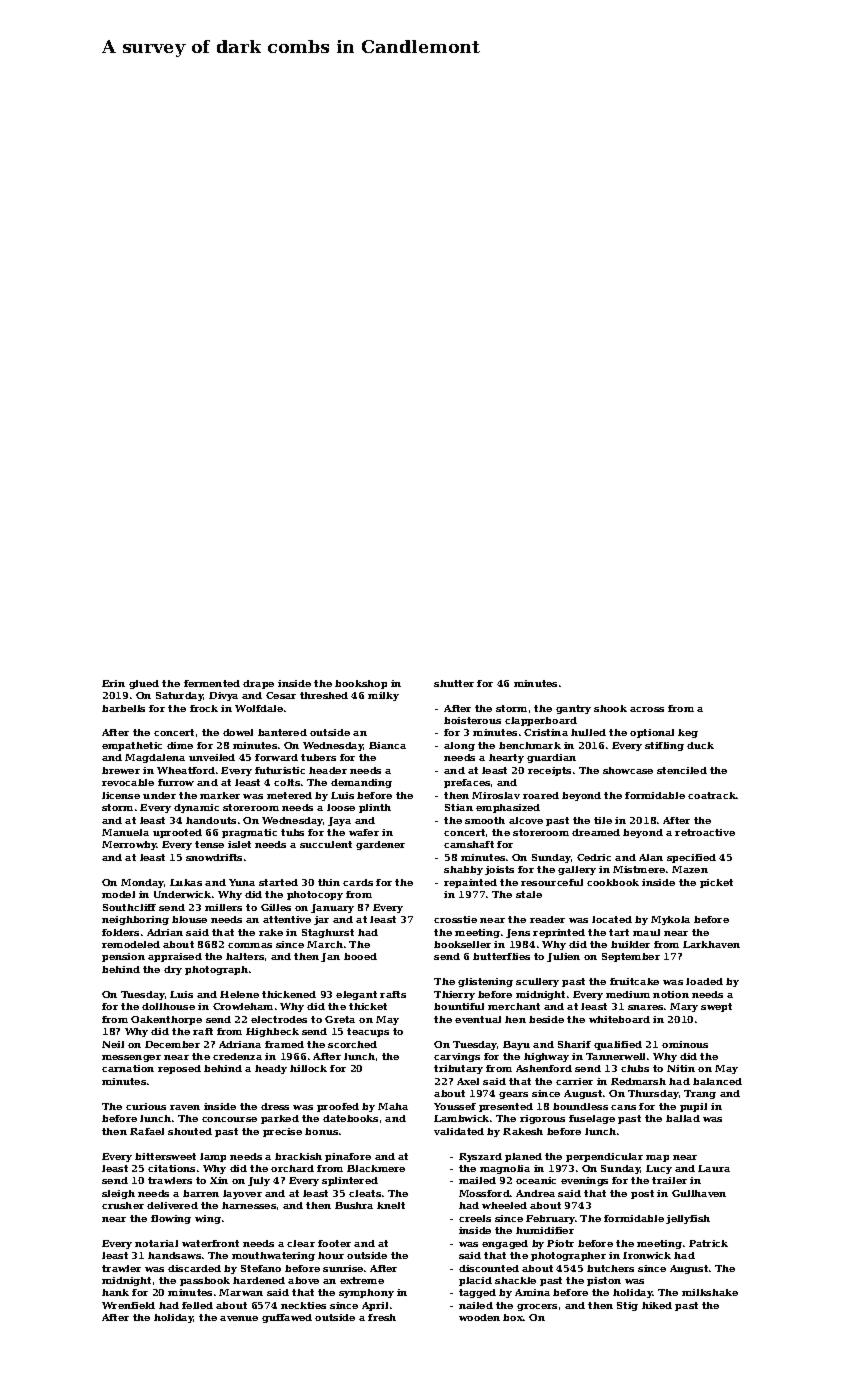 This image has height=1400, width=849. What do you see at coordinates (242, 882) in the image?
I see `Yuna` at bounding box center [242, 882].
